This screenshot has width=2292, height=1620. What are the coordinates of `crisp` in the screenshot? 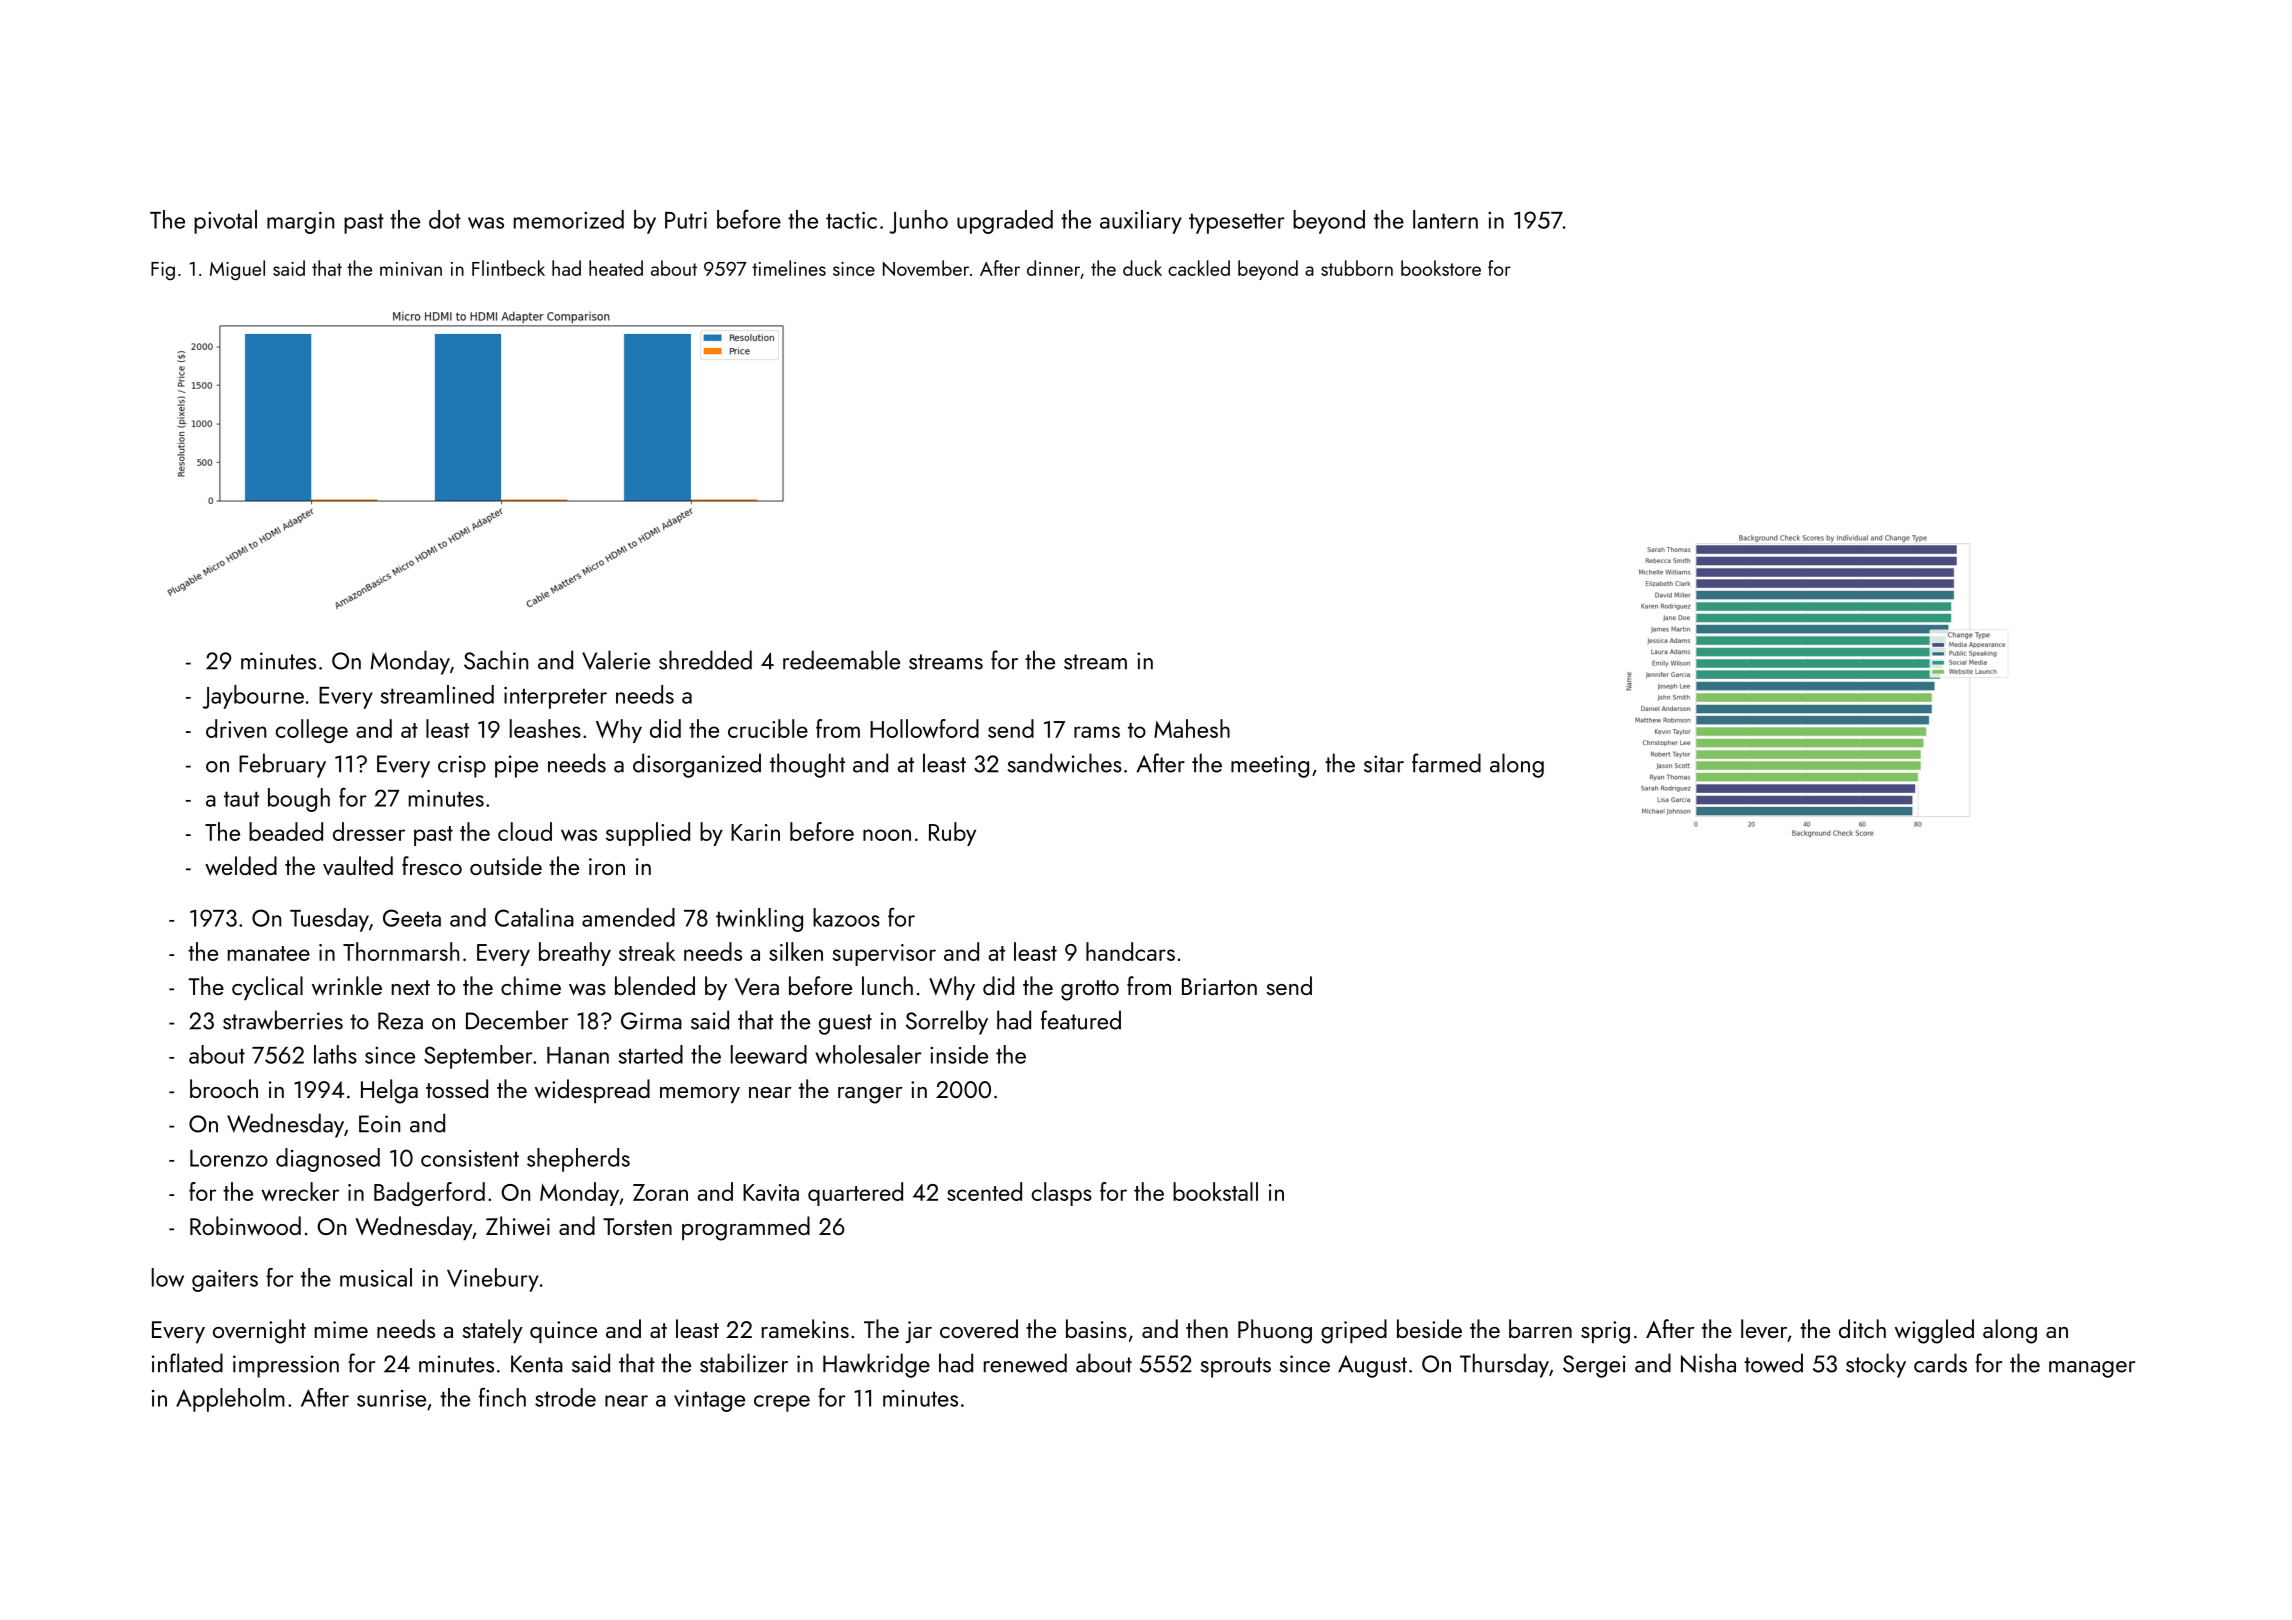 It's located at (462, 766).
